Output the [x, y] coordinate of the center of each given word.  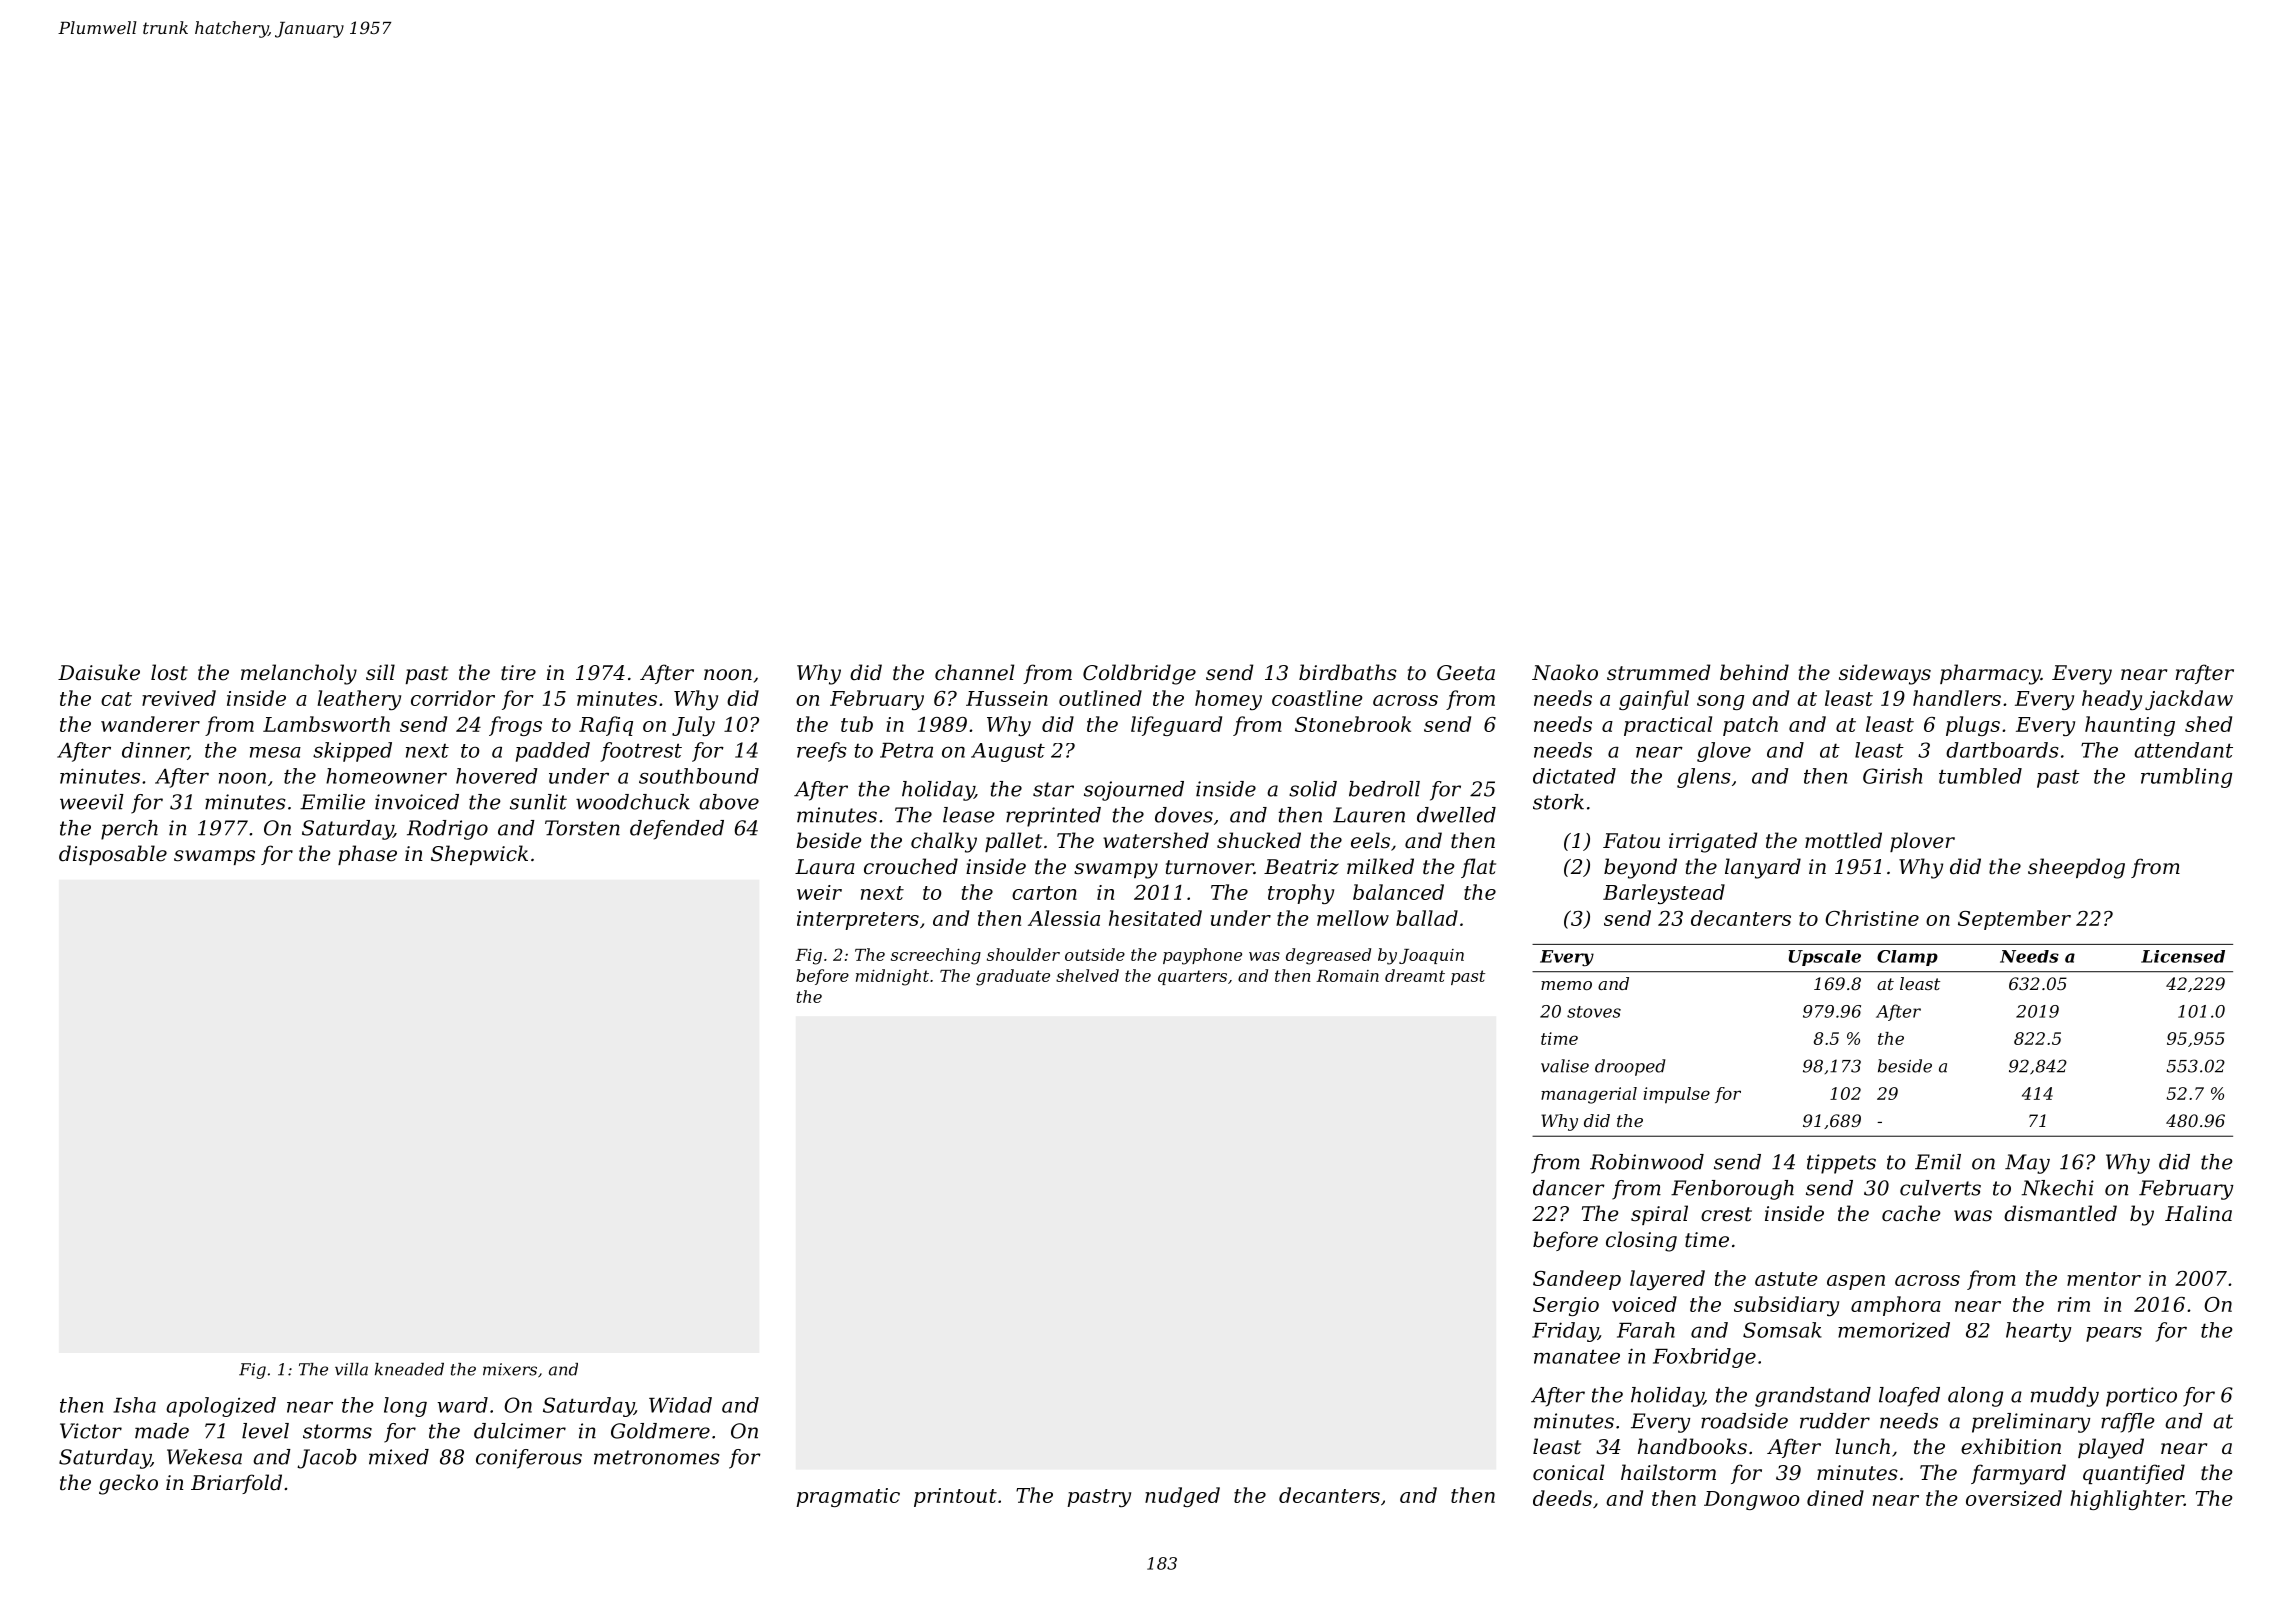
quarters [1192, 977]
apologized [221, 1407]
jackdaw [2189, 700]
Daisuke [99, 672]
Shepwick [479, 855]
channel [974, 672]
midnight [892, 977]
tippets [1841, 1164]
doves [1184, 815]
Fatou [1631, 841]
